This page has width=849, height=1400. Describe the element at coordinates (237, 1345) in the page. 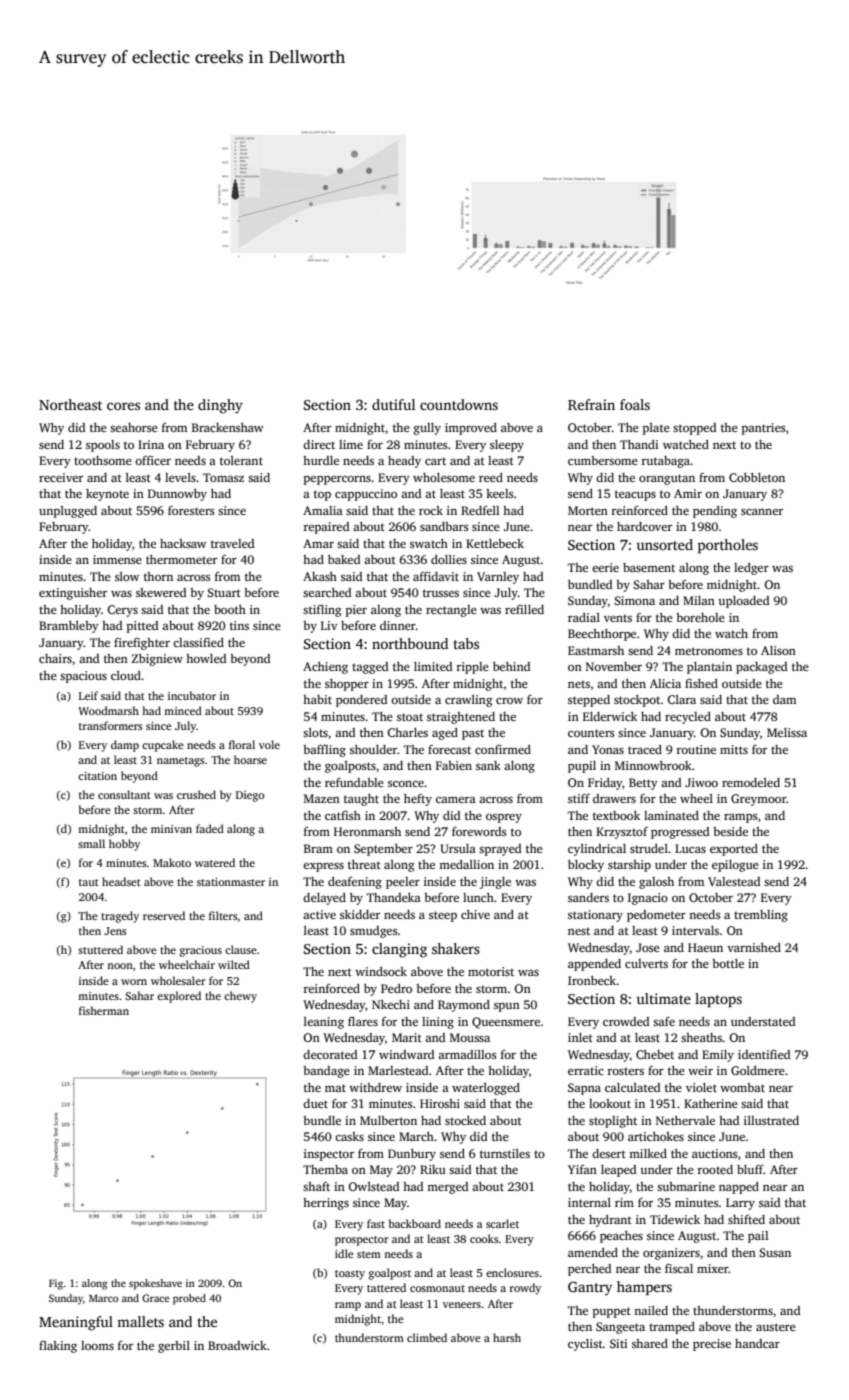

I see `Broadwick` at that location.
